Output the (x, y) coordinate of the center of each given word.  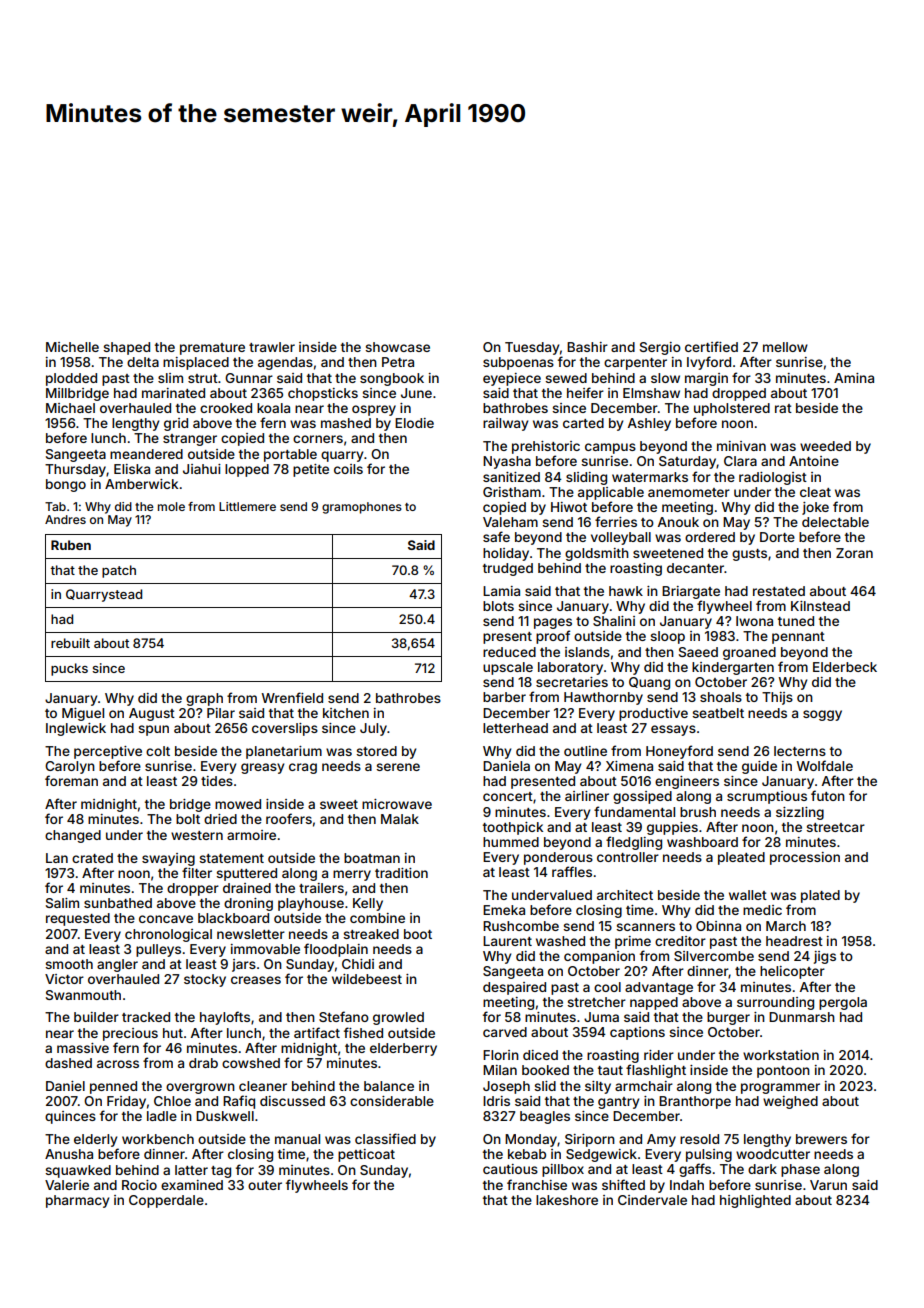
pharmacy (77, 1201)
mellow (785, 347)
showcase (397, 347)
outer (265, 1185)
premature (212, 349)
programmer (780, 1088)
